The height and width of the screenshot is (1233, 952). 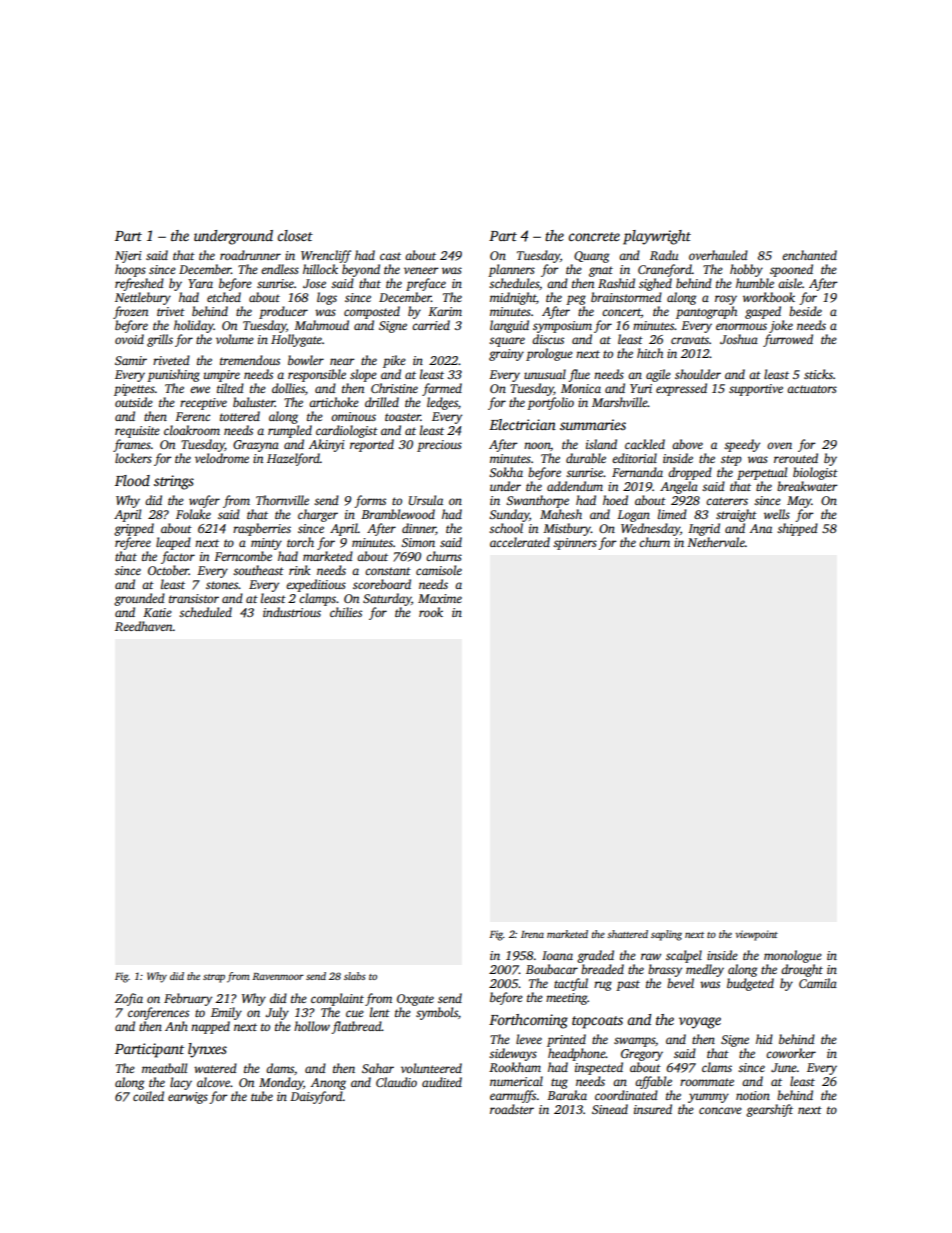 What do you see at coordinates (139, 599) in the screenshot?
I see `grounded` at bounding box center [139, 599].
